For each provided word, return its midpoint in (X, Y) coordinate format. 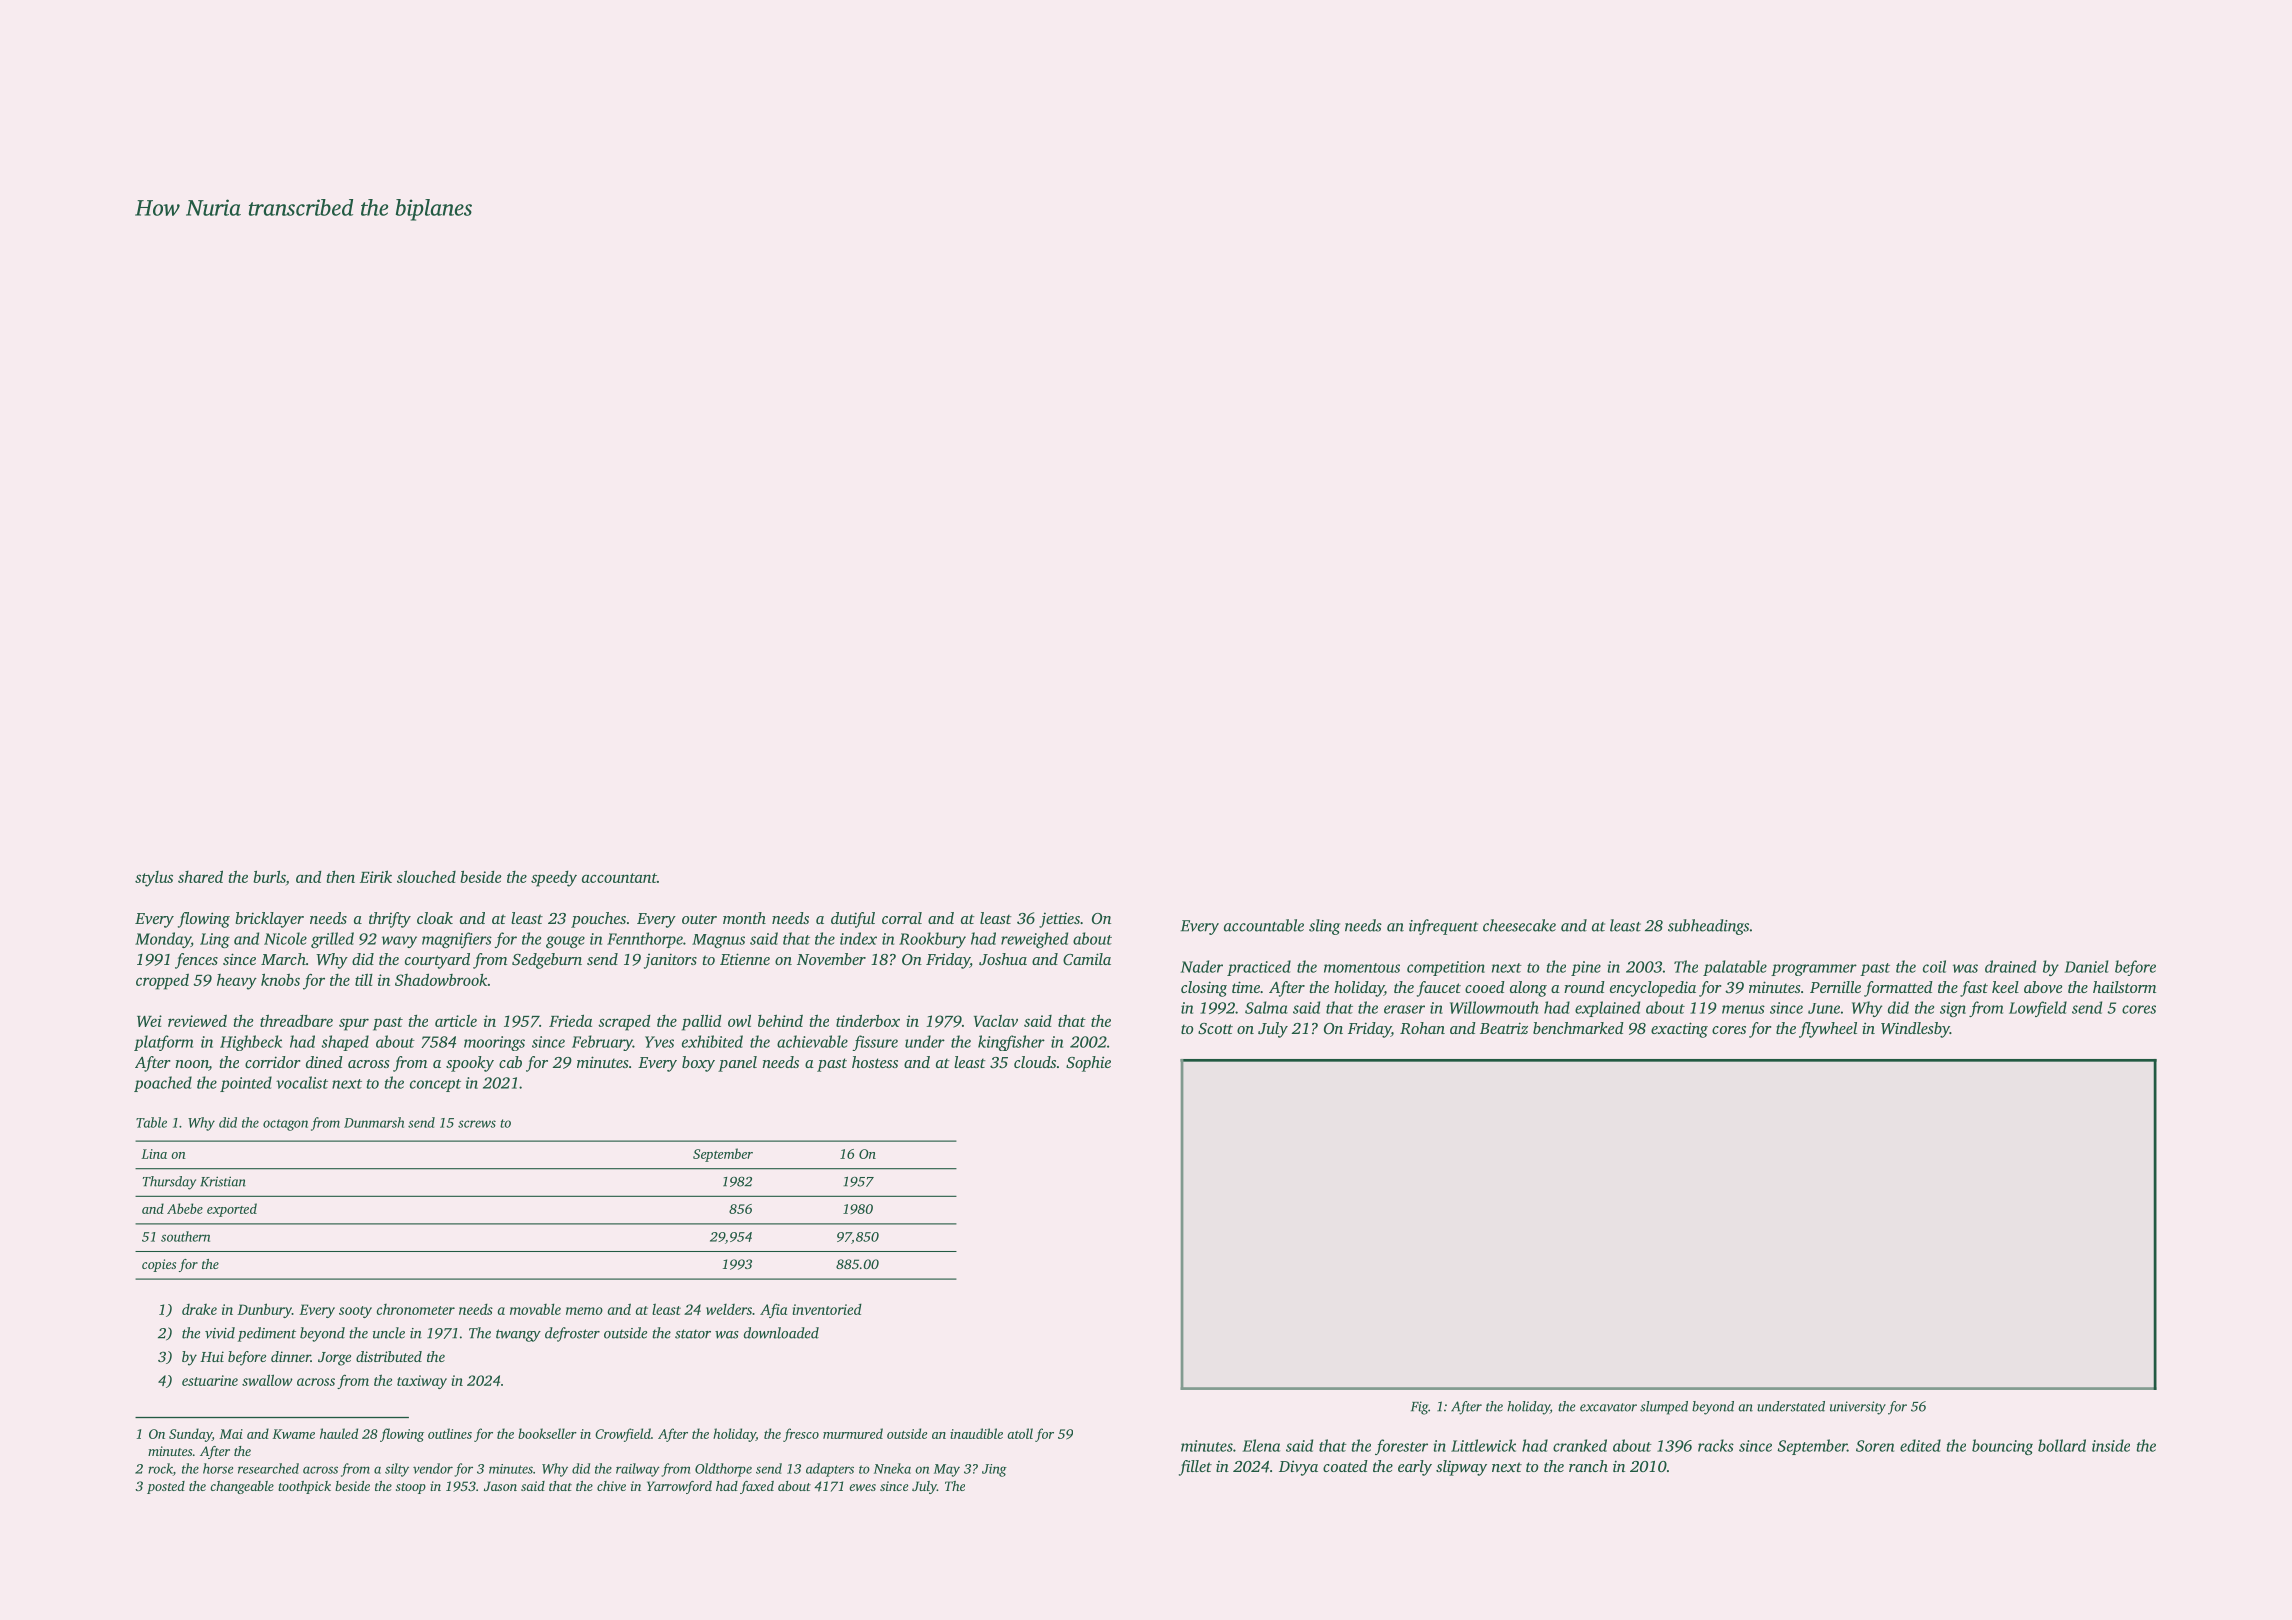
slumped (1664, 1408)
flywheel (1828, 1030)
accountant (619, 878)
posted (166, 1487)
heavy (237, 982)
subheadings (1708, 927)
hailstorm (2124, 987)
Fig (1419, 1408)
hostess (875, 1062)
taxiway (422, 1382)
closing (1204, 989)
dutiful (853, 920)
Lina (154, 1154)
